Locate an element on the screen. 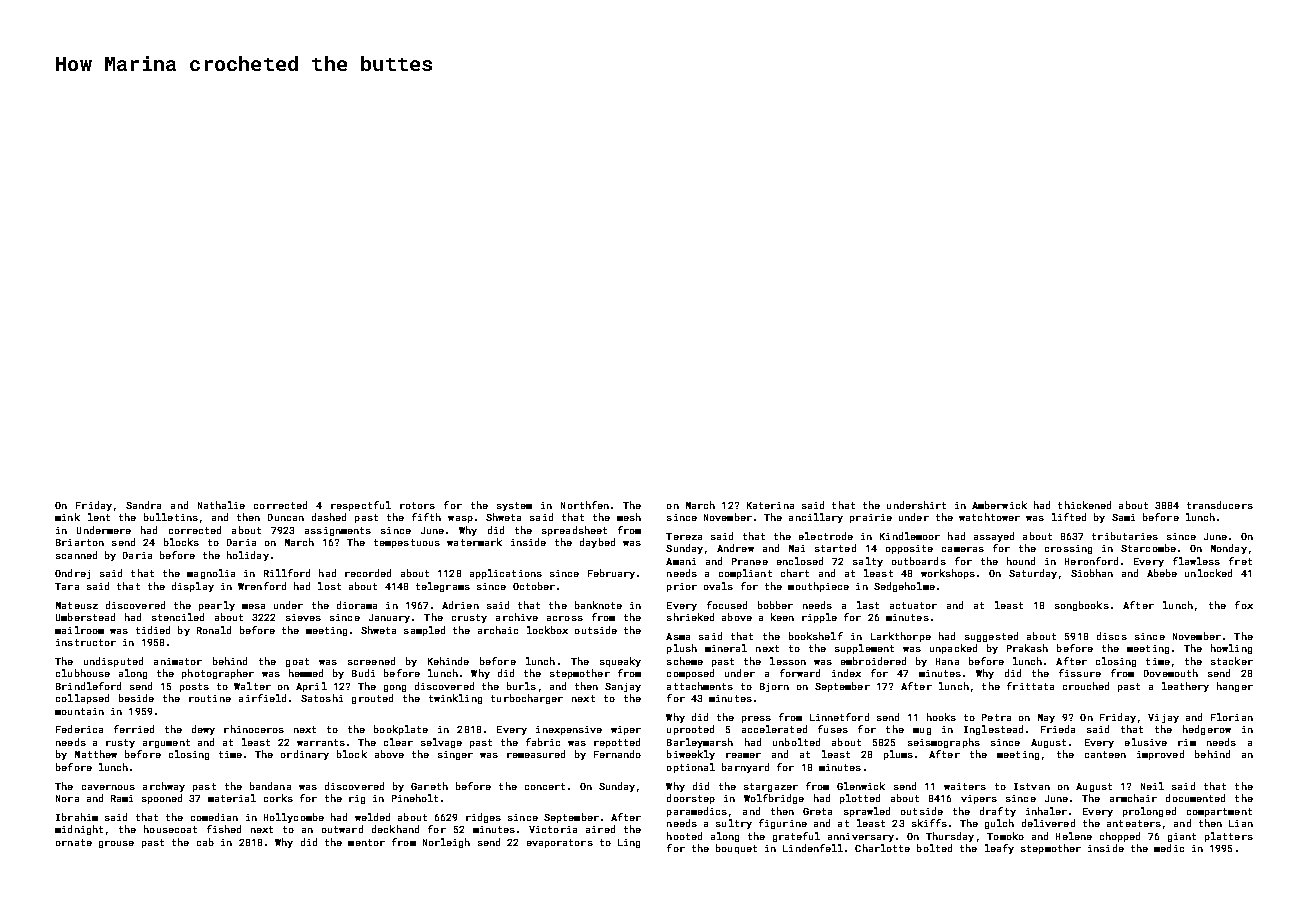 The width and height of the screenshot is (1308, 924). Federica is located at coordinates (79, 729).
